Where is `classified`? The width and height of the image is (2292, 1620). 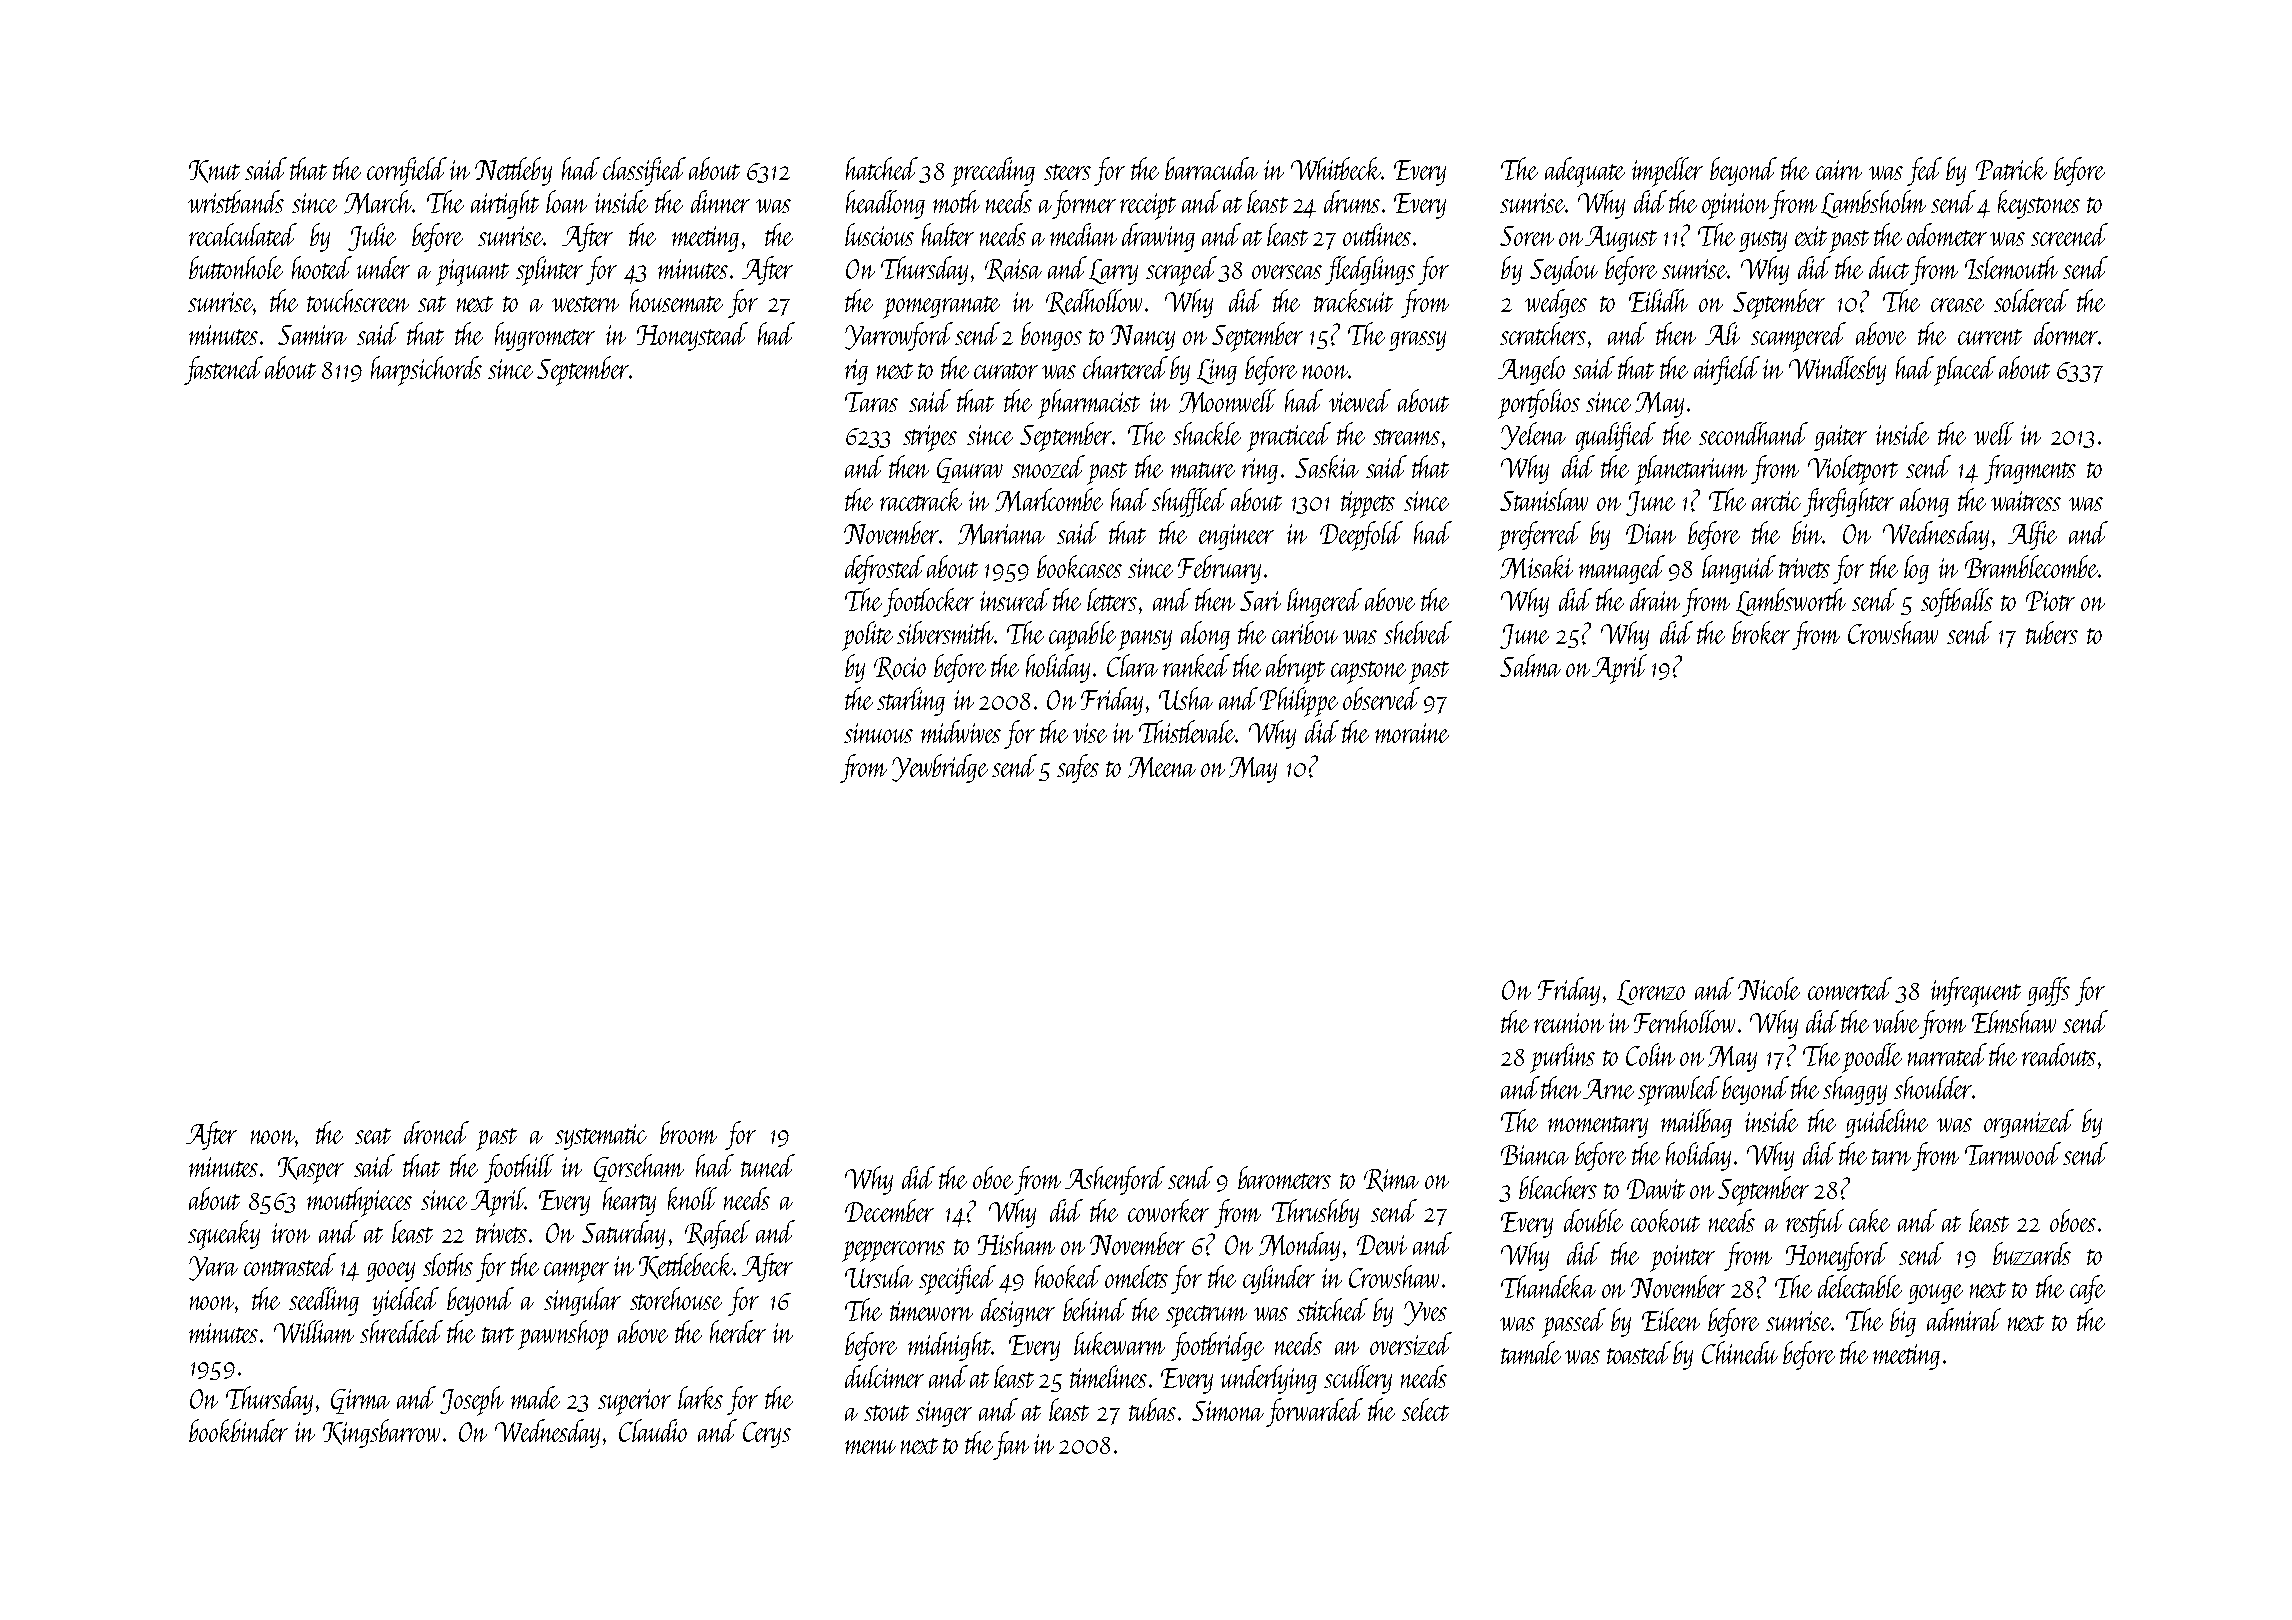
classified is located at coordinates (644, 171).
